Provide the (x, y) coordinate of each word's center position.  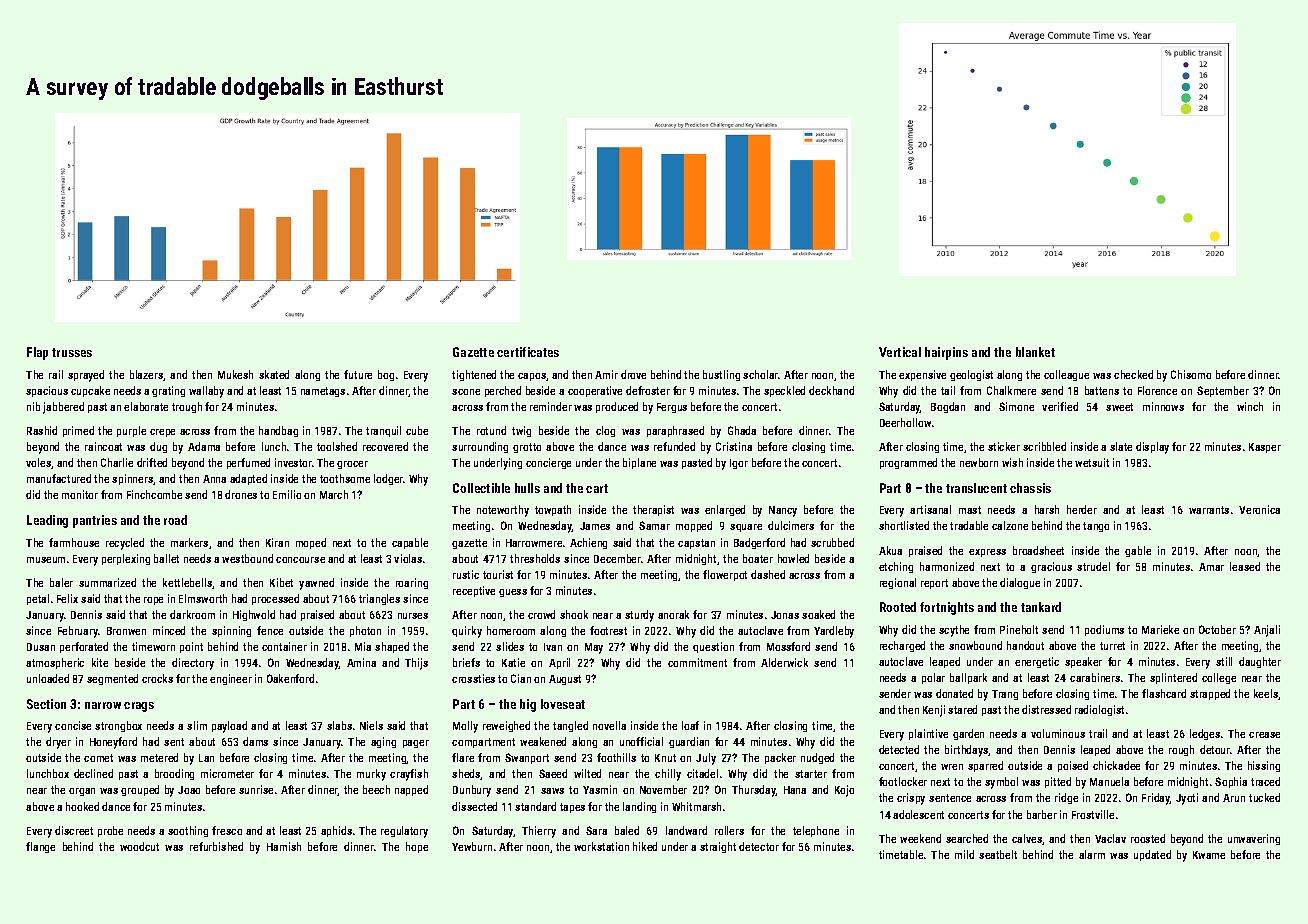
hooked (82, 806)
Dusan (41, 647)
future (358, 374)
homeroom (511, 630)
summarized (107, 582)
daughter (1260, 662)
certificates (528, 352)
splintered (1173, 678)
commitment (697, 662)
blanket (1035, 352)
